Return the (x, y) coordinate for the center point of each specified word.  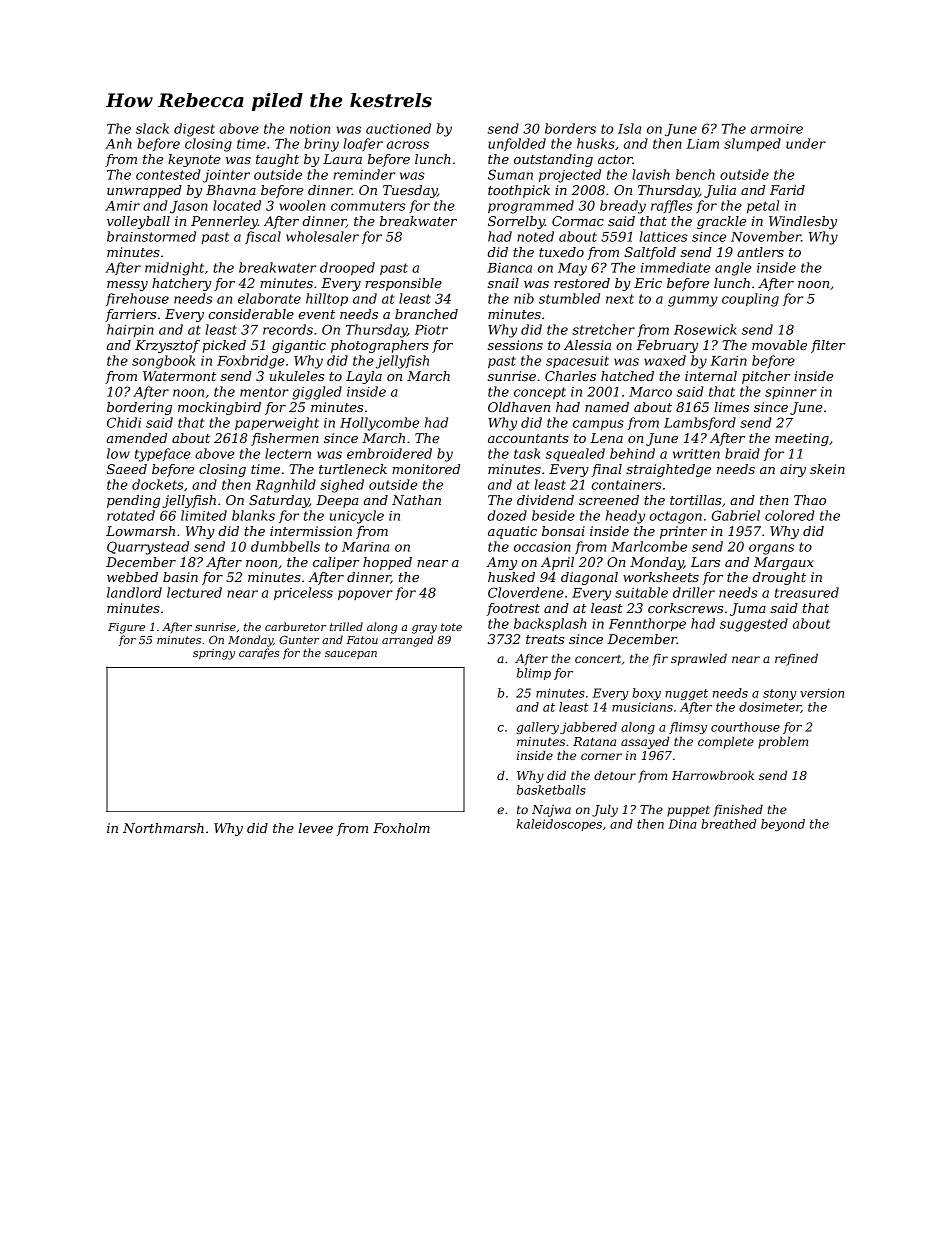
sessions (515, 345)
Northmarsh (163, 828)
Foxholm (401, 828)
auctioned (398, 128)
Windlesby (803, 222)
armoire (777, 129)
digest (194, 130)
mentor (264, 392)
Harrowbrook (713, 775)
